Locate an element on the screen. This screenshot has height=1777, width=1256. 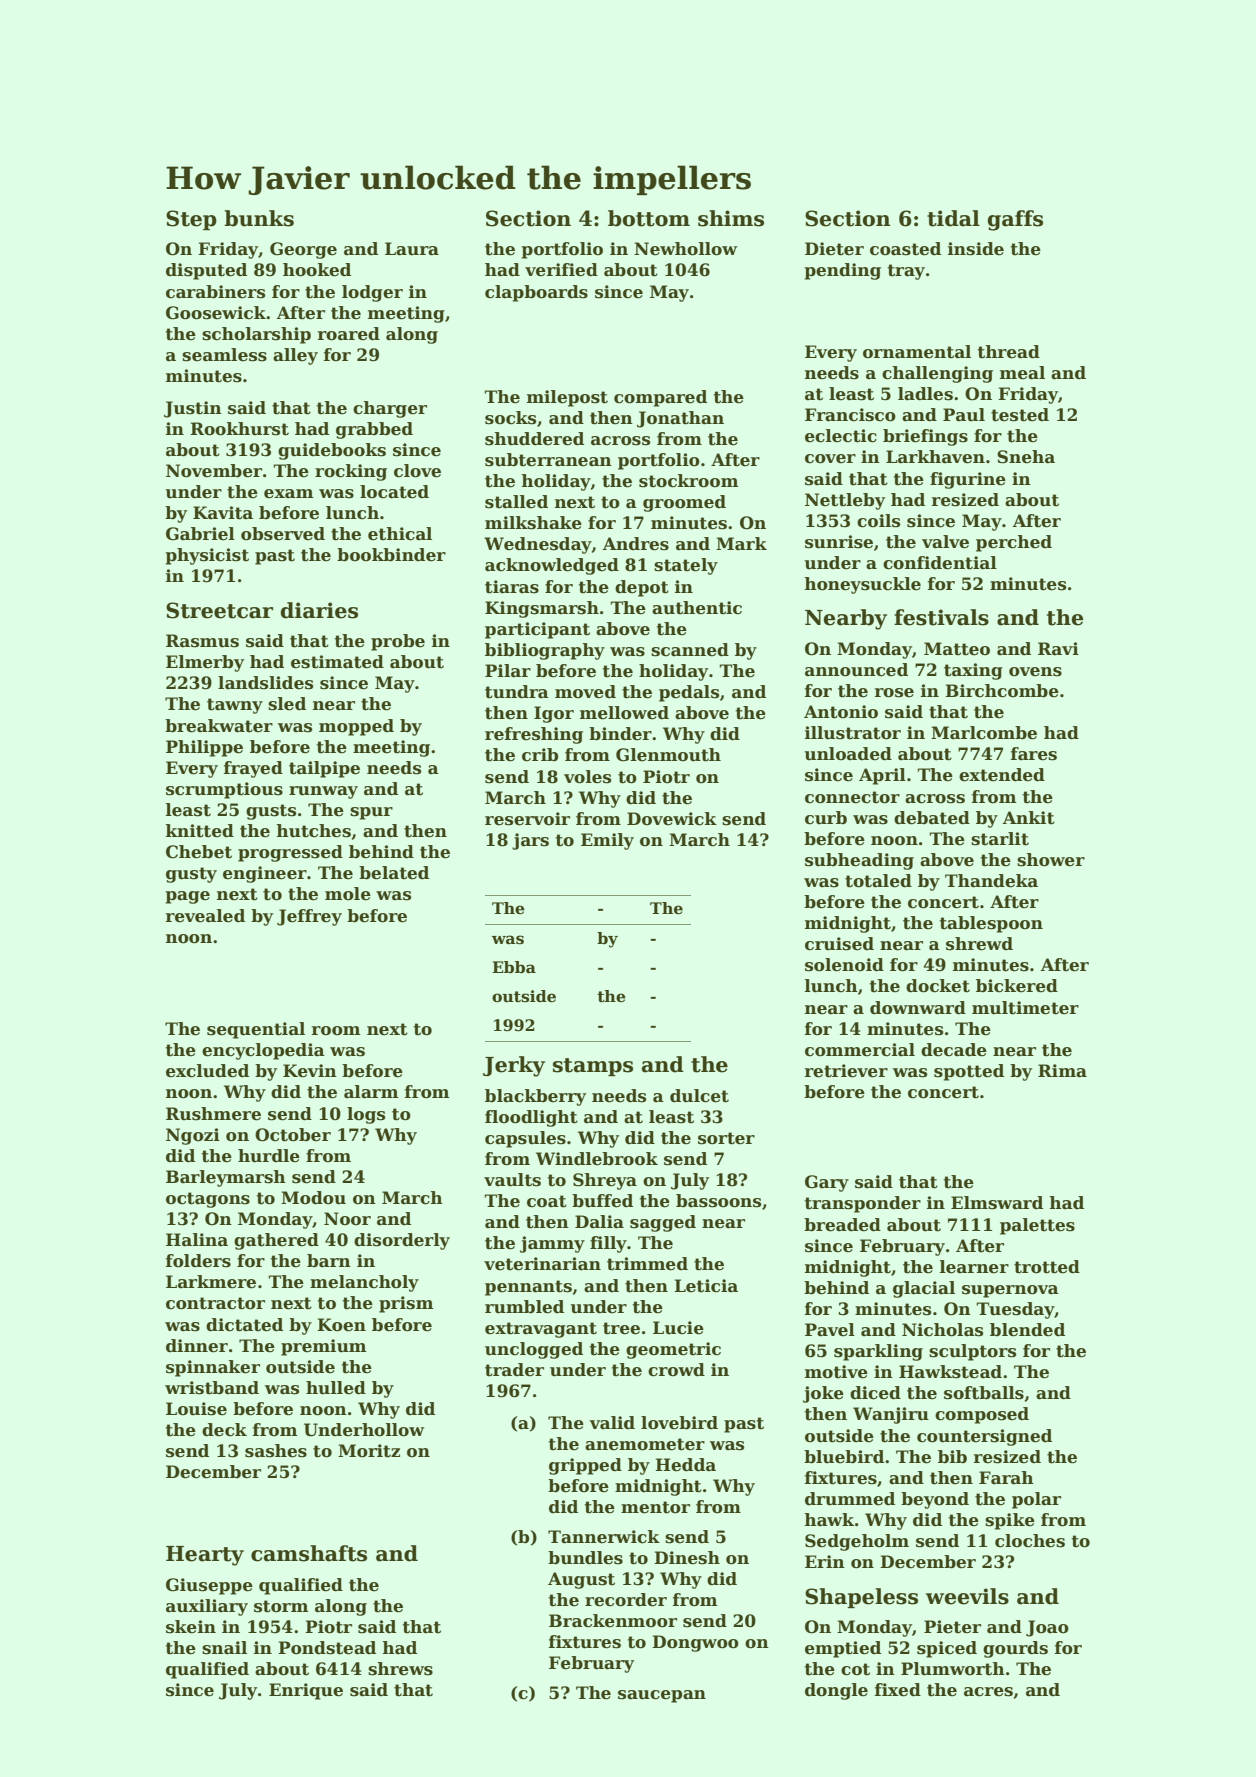
dongle is located at coordinates (836, 1691).
